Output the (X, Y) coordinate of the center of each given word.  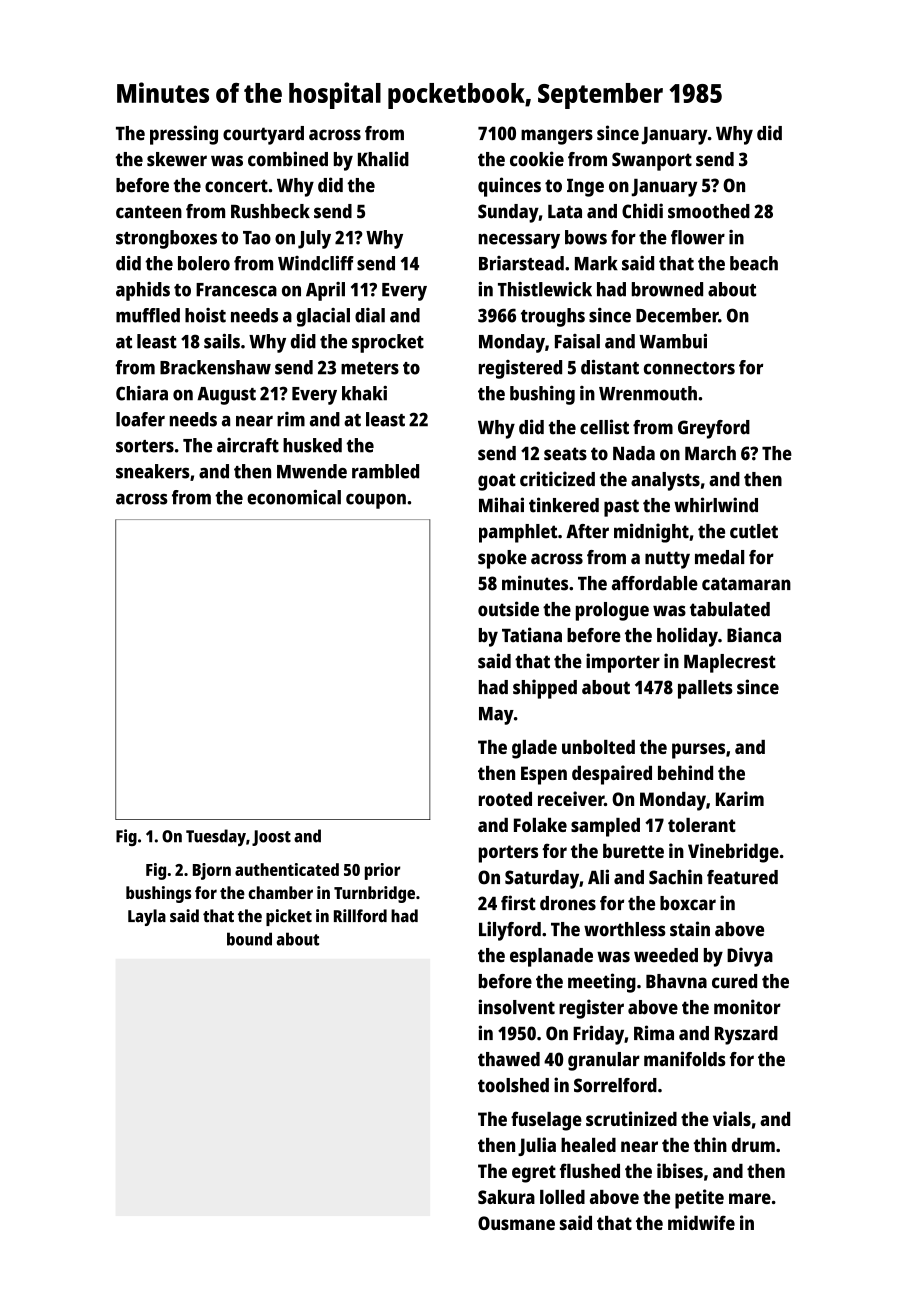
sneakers (153, 471)
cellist (604, 427)
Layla (147, 917)
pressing (184, 135)
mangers (557, 137)
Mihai (501, 505)
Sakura (506, 1197)
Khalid (383, 159)
